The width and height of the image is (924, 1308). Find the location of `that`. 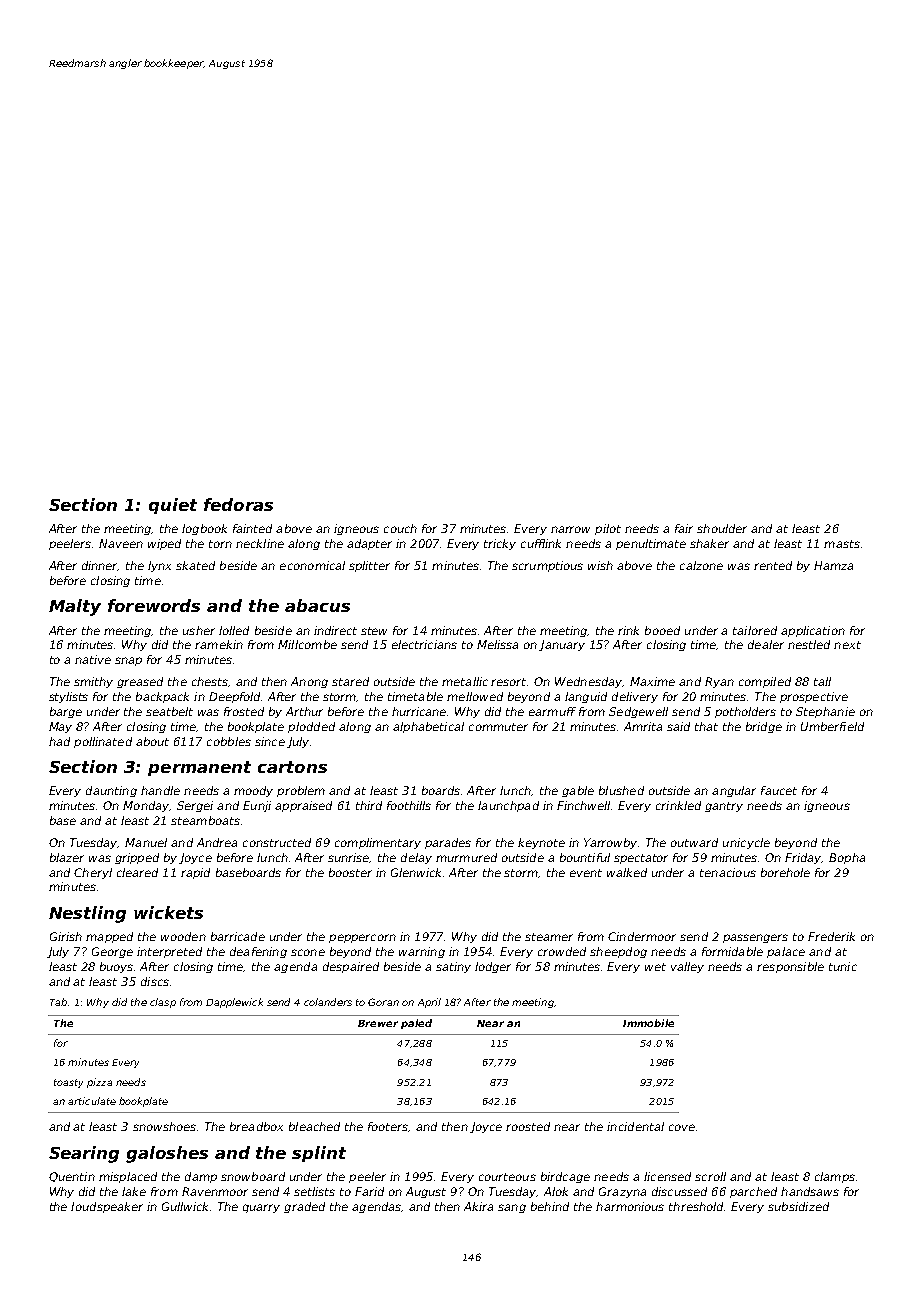

that is located at coordinates (706, 726).
